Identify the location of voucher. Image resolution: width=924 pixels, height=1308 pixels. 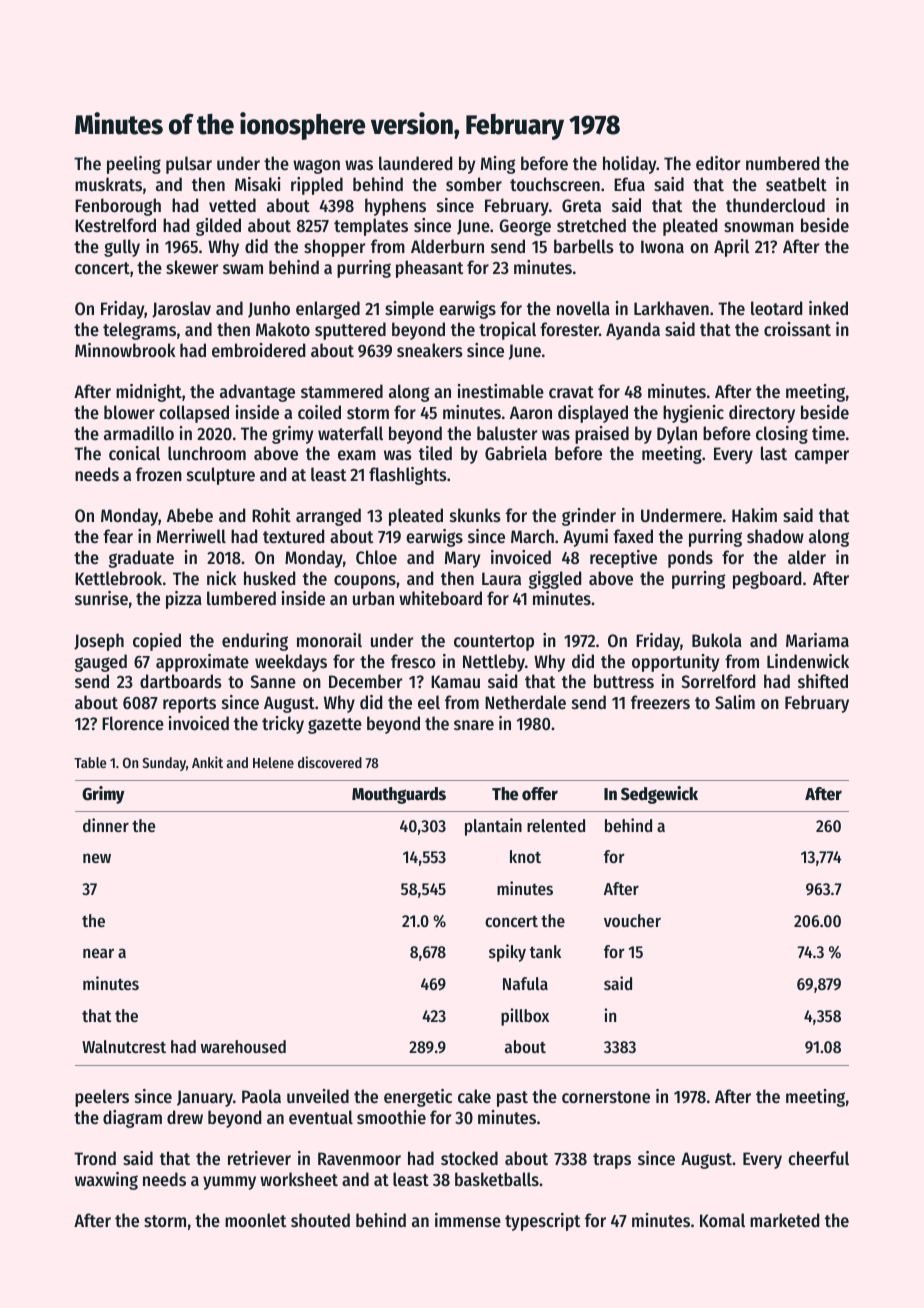
(632, 920).
